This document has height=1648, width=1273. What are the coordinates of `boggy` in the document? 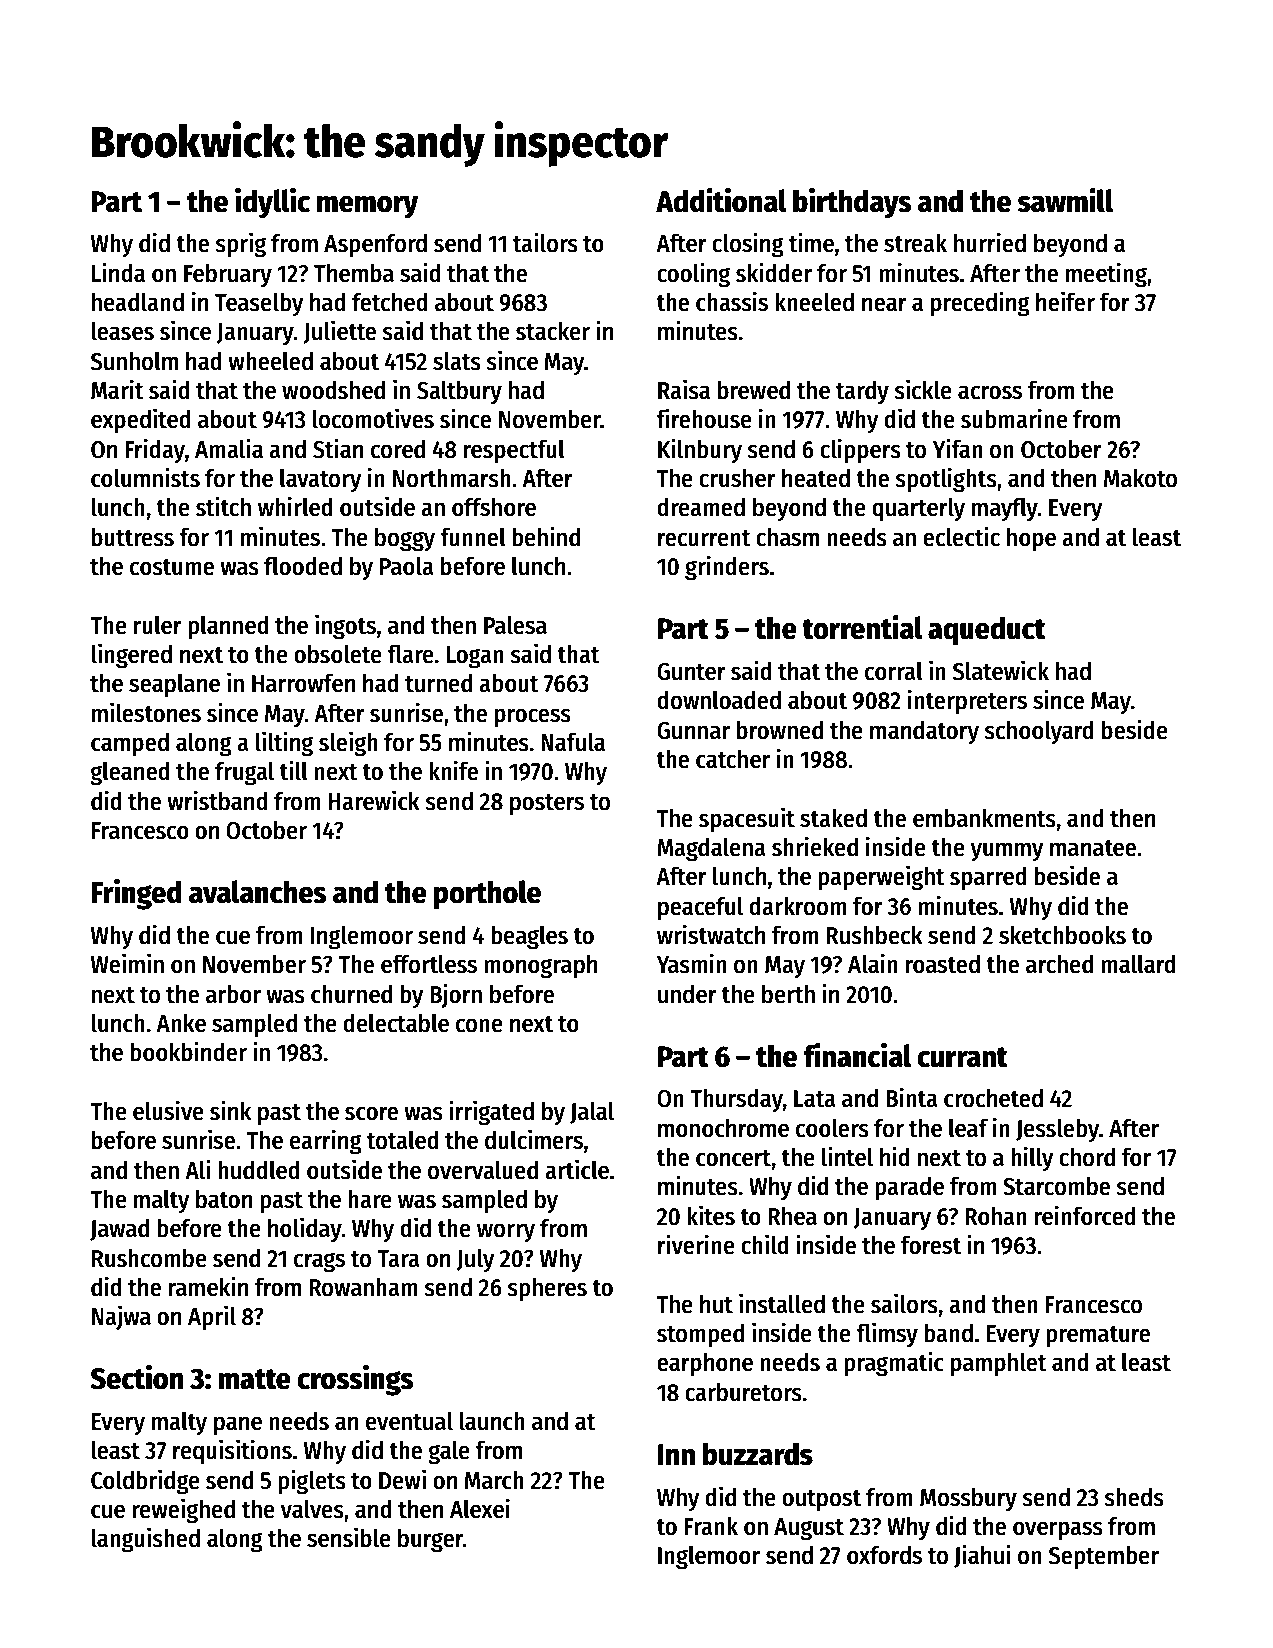 It's located at (405, 539).
